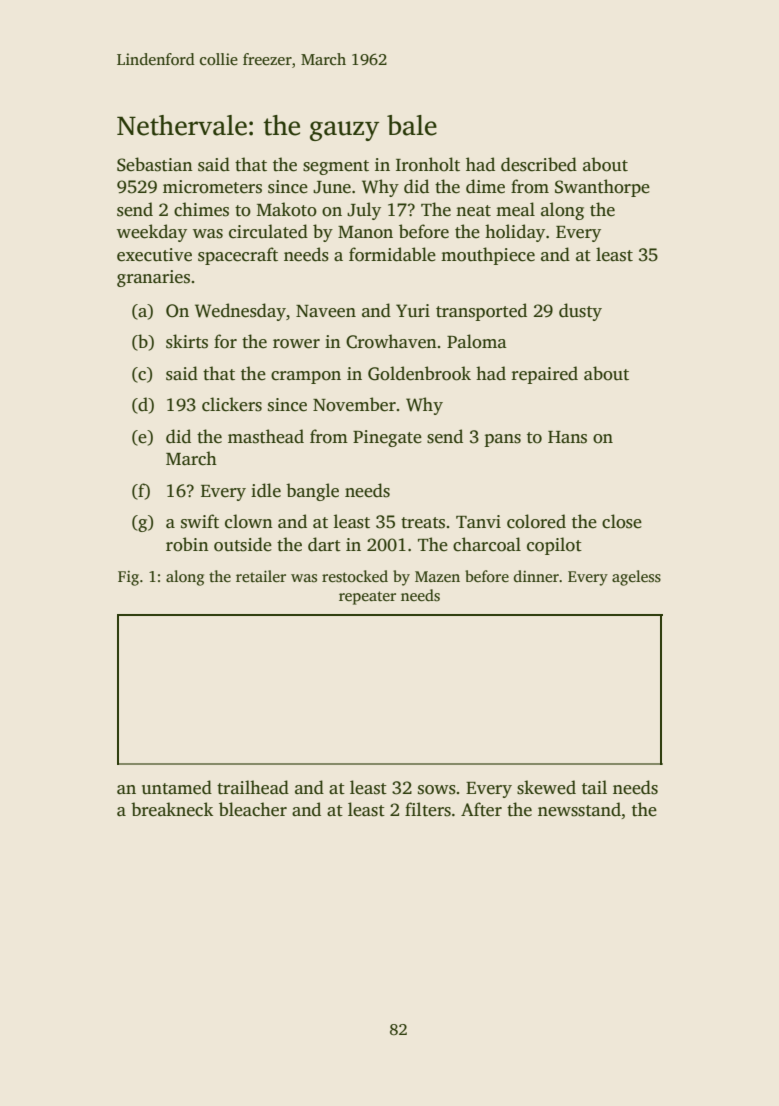  Describe the element at coordinates (253, 809) in the screenshot. I see `bleacher` at that location.
